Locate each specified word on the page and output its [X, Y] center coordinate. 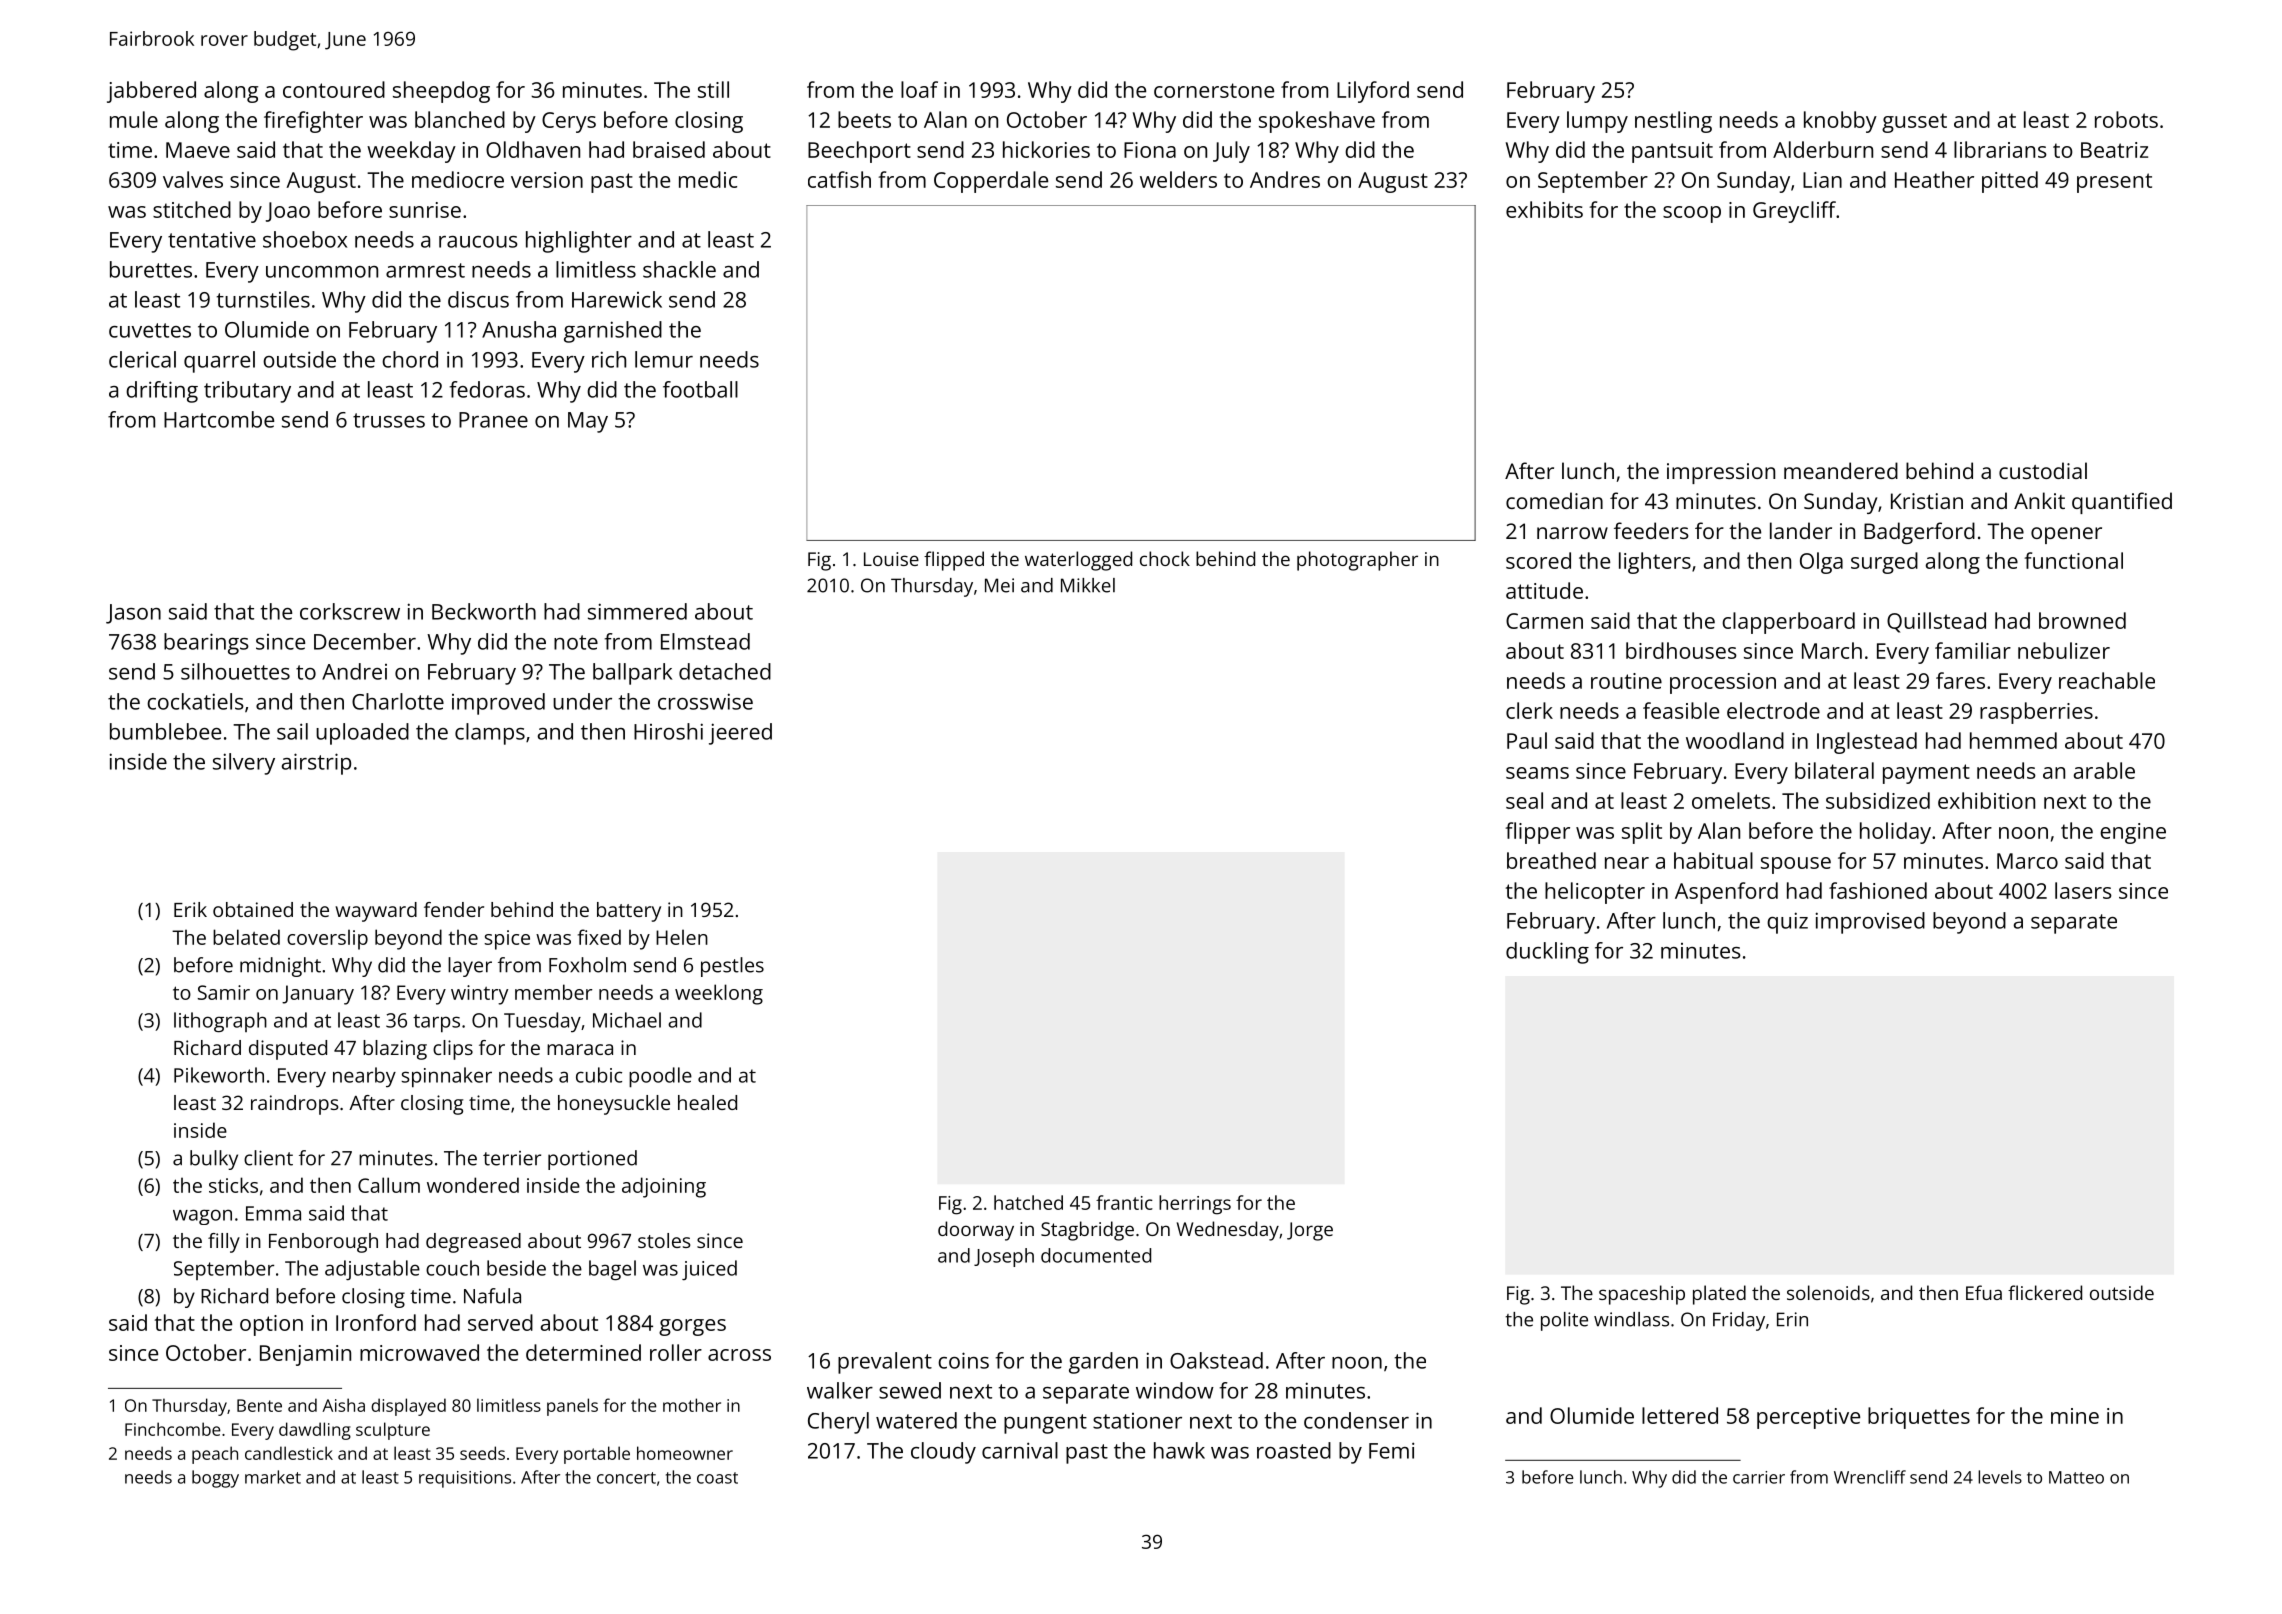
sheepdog [441, 92]
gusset [1914, 123]
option [271, 1325]
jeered [740, 734]
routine [1626, 681]
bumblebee [165, 731]
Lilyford [1373, 92]
